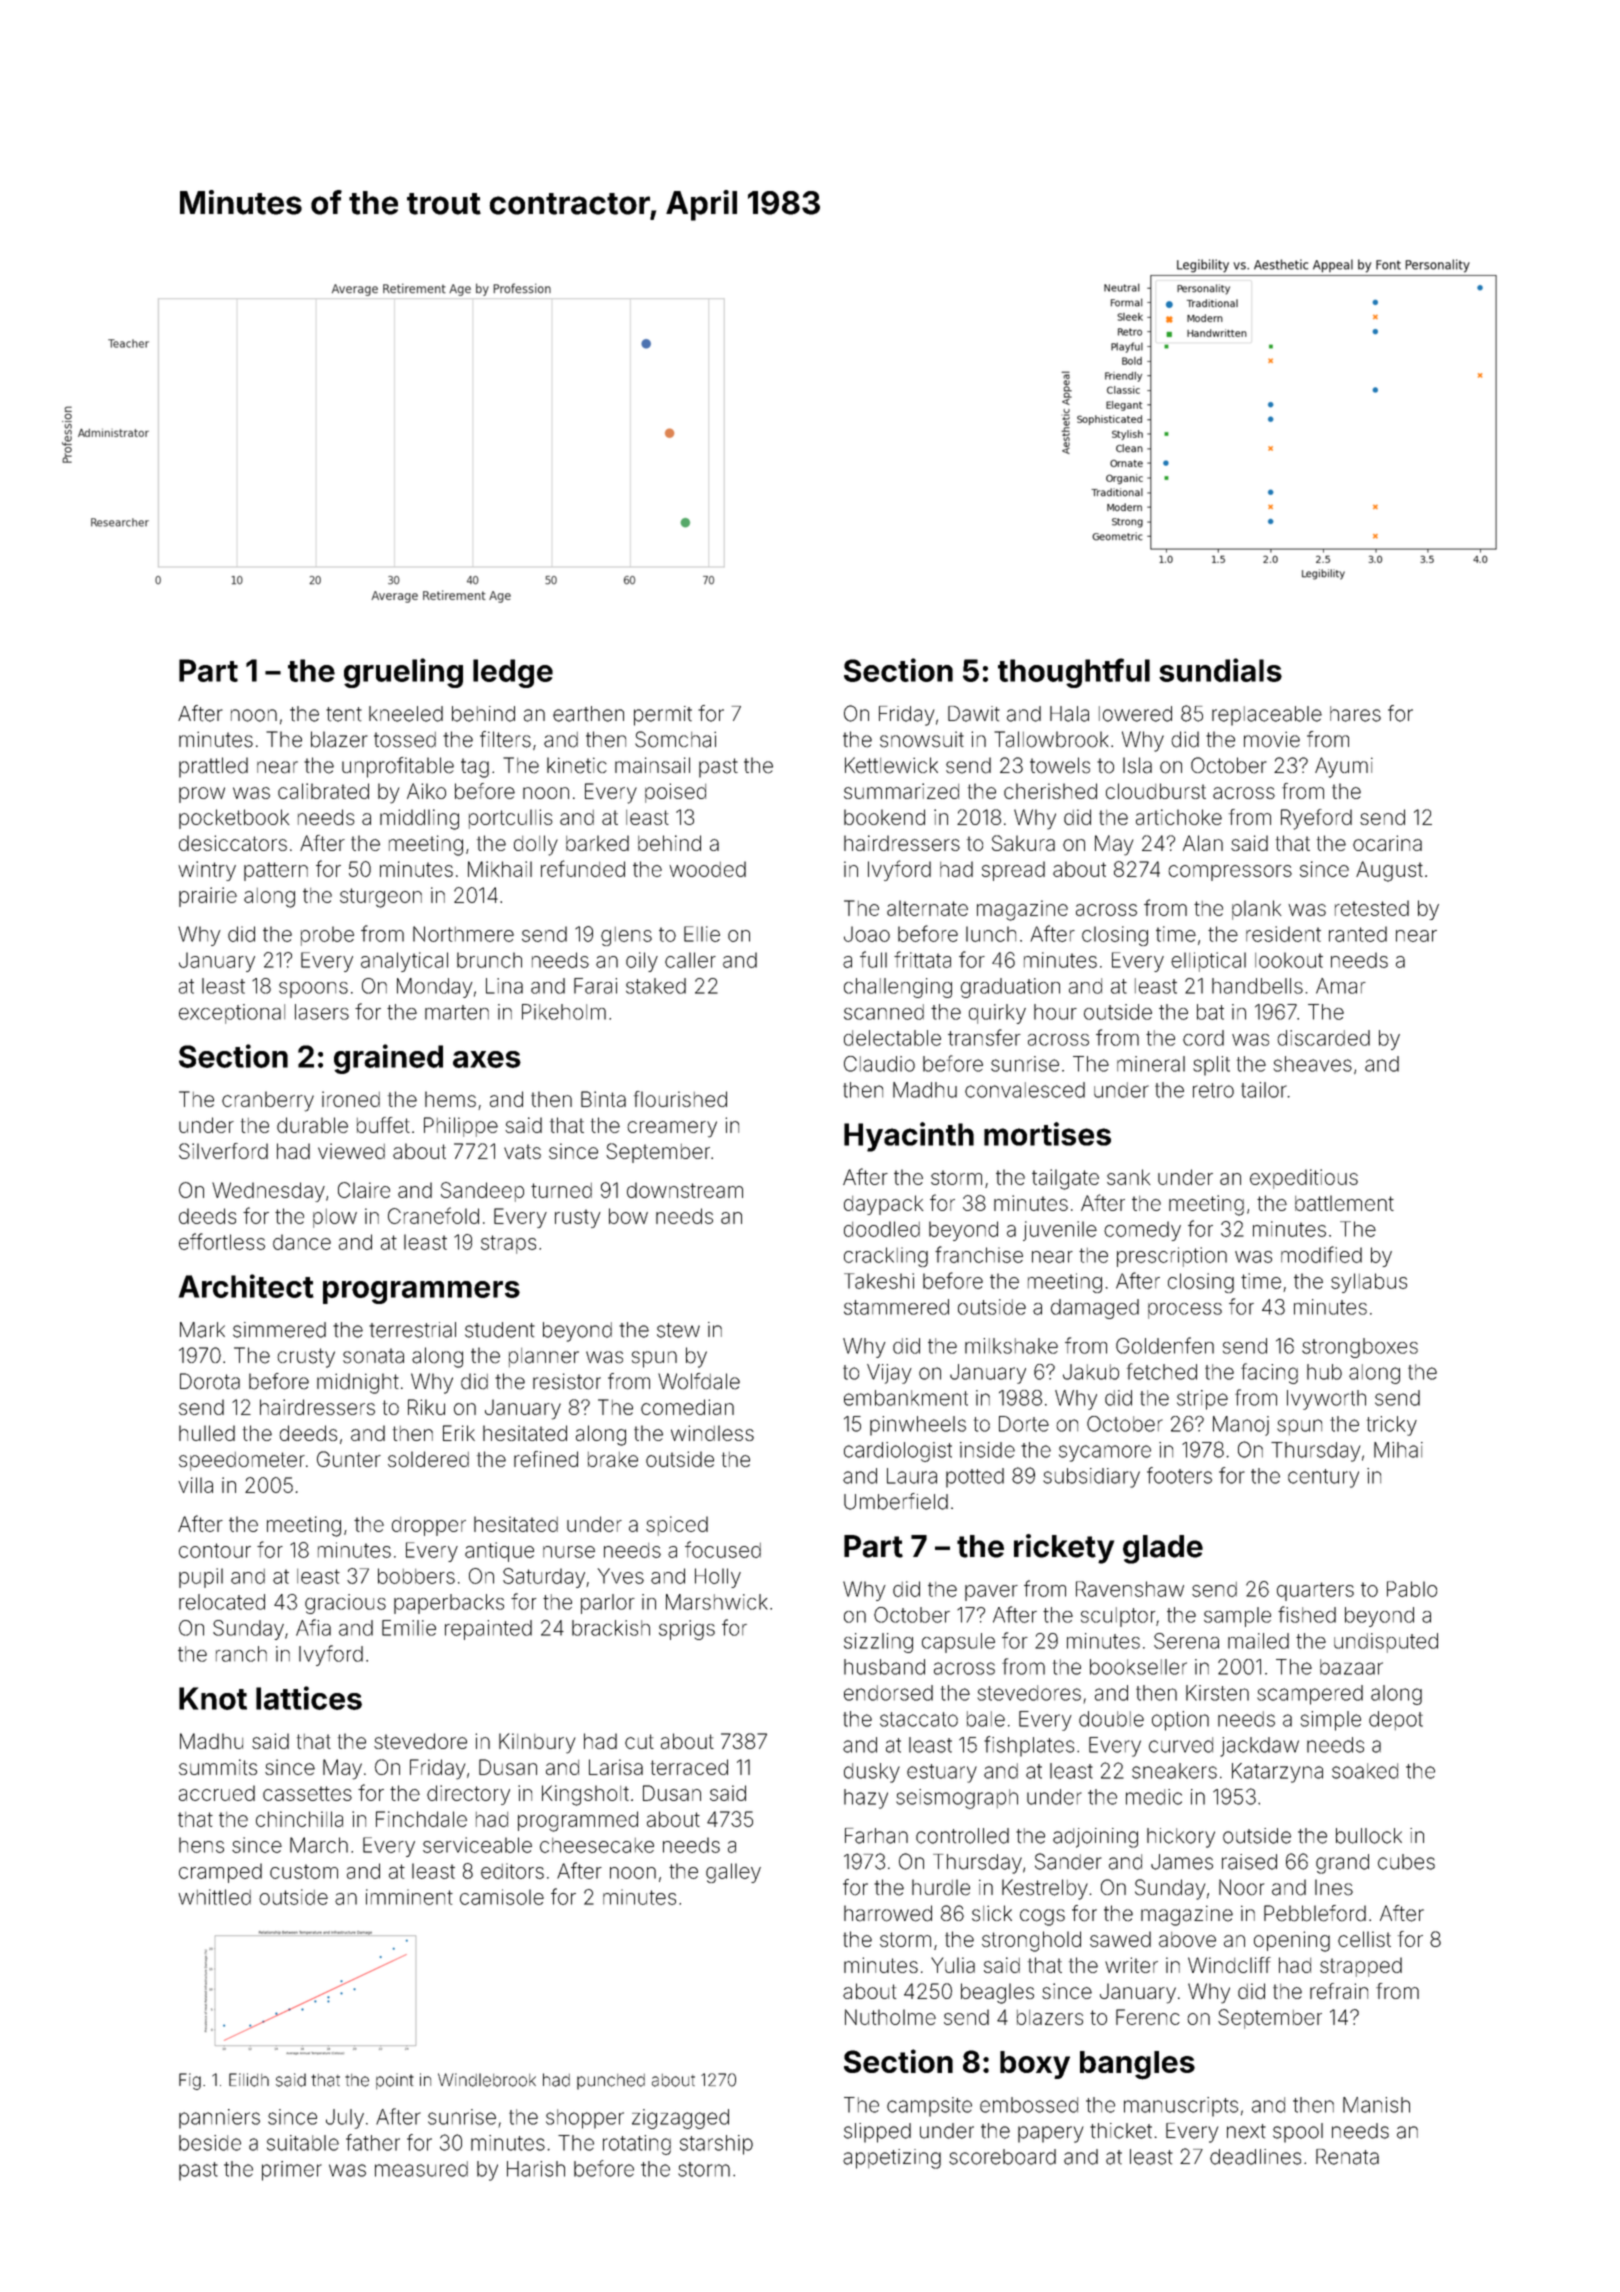  I want to click on grueling, so click(403, 673).
